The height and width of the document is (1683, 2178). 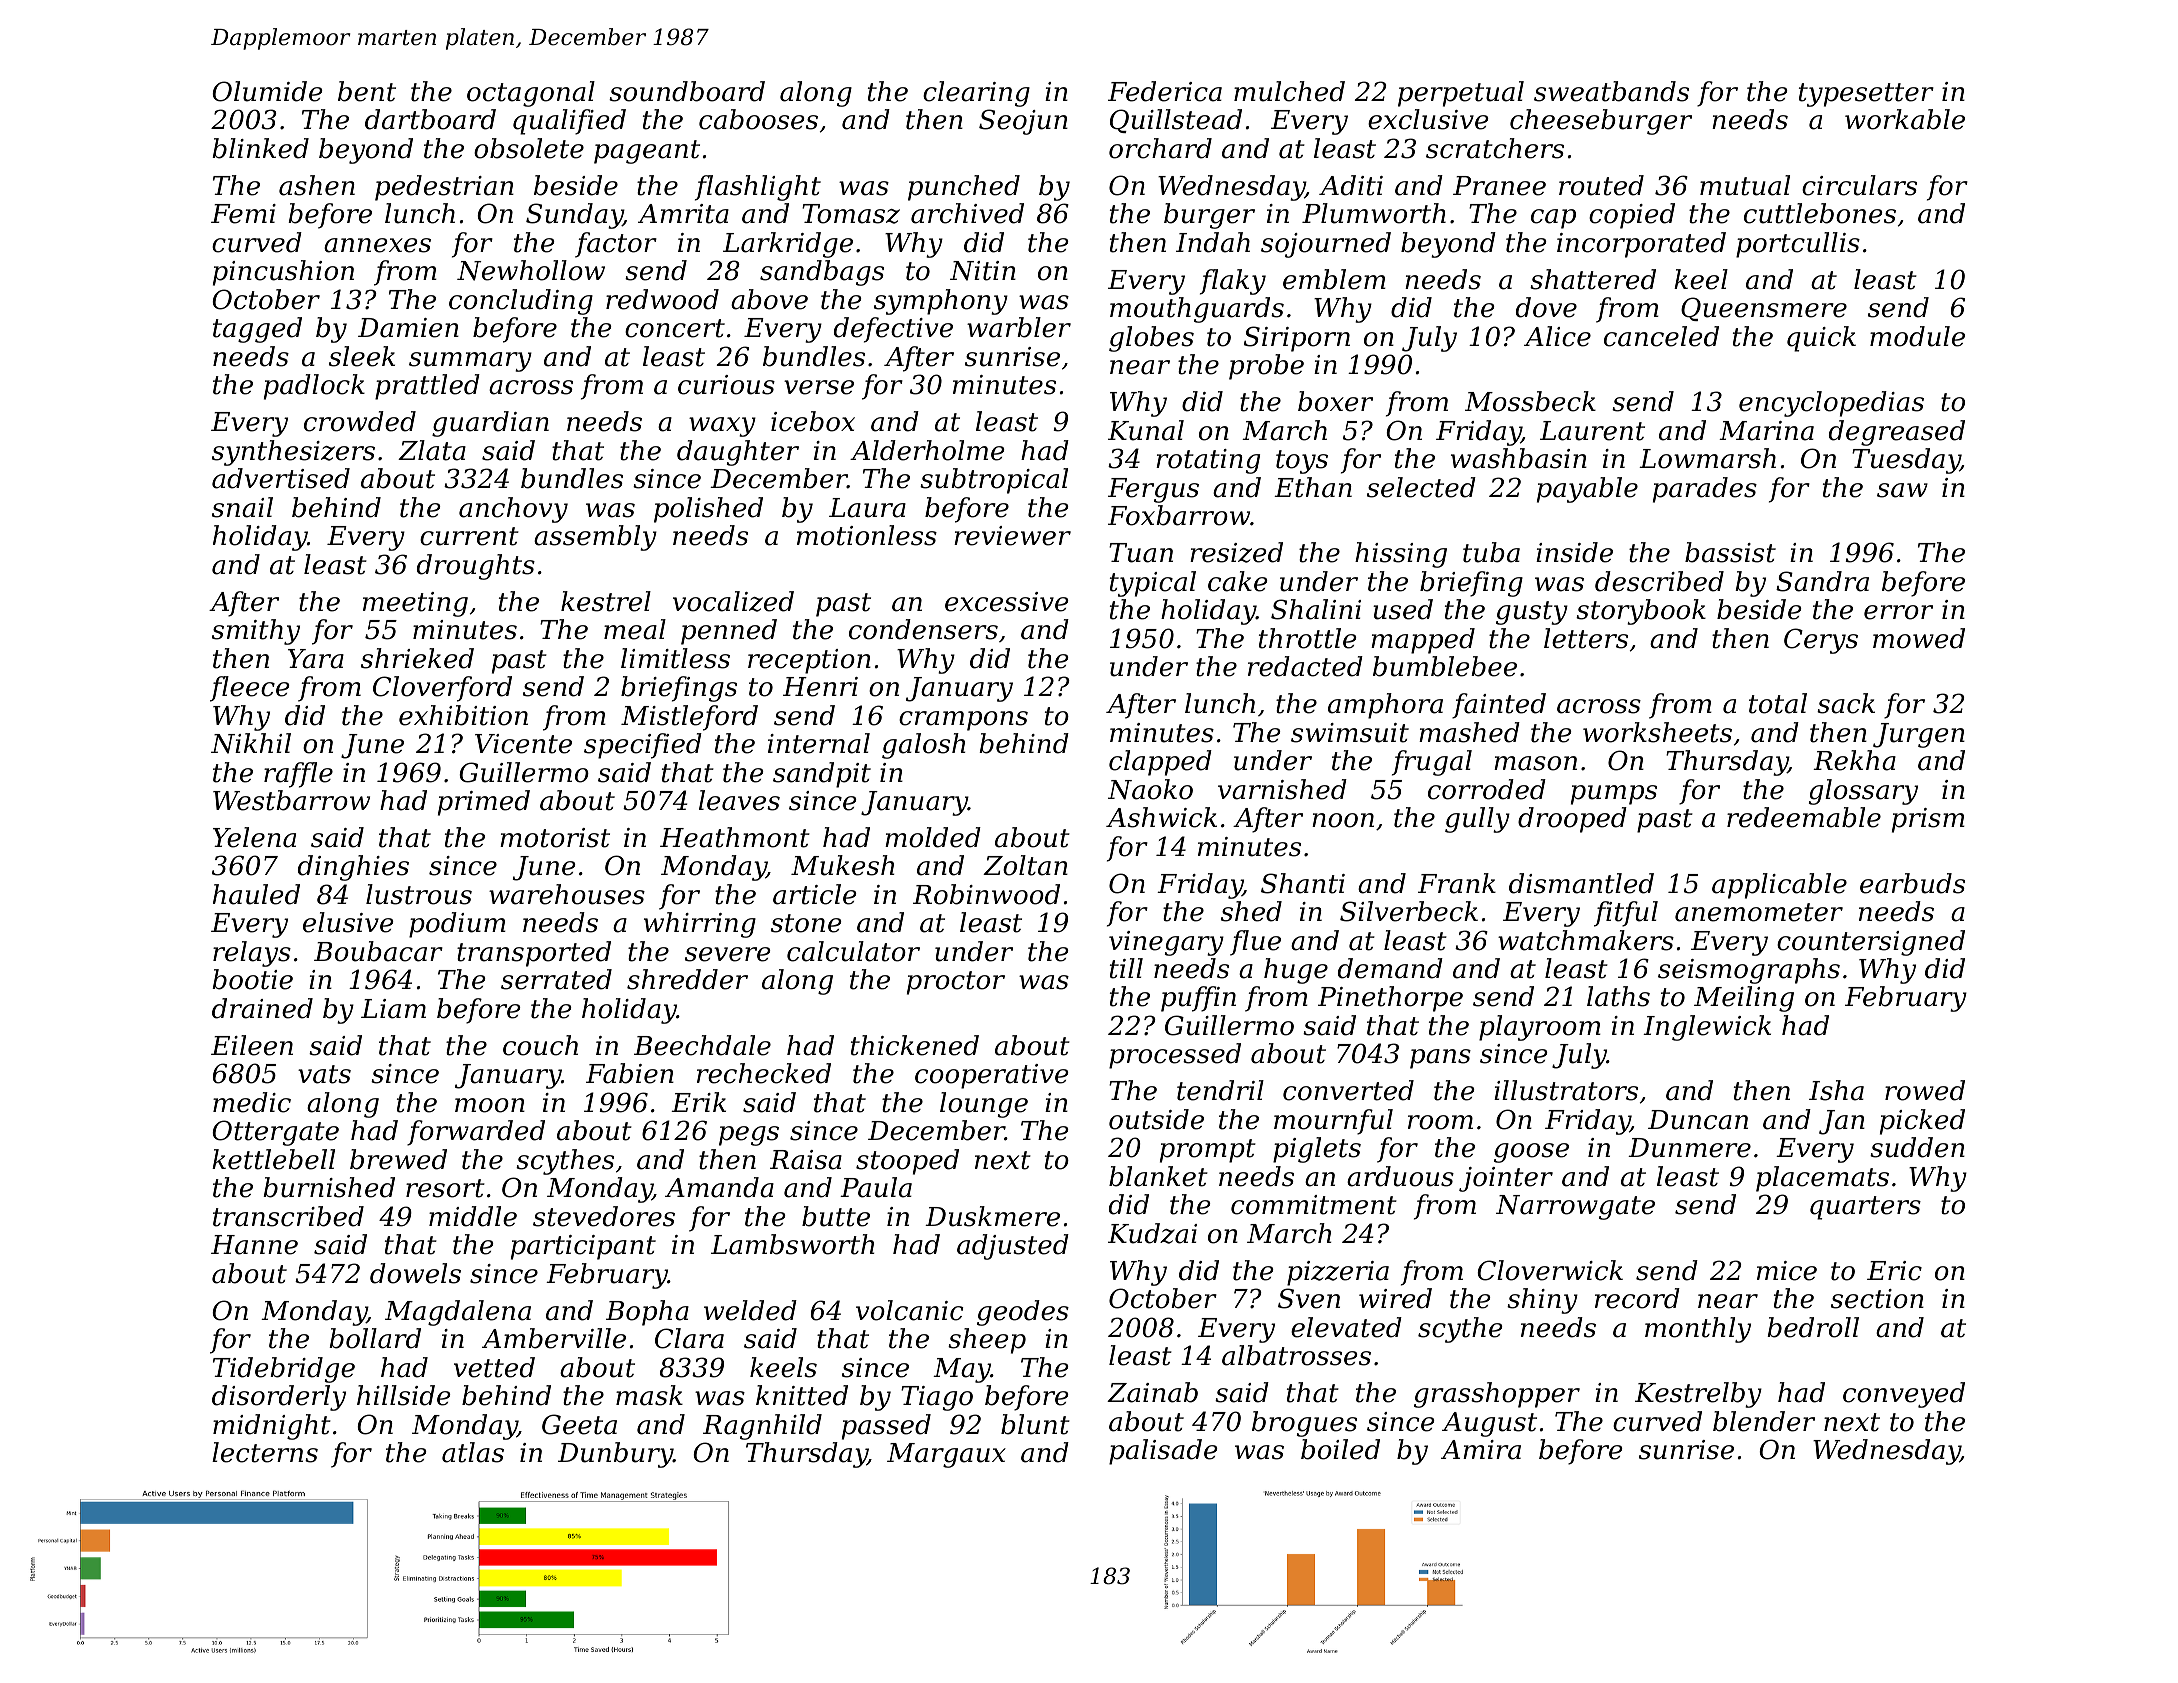 What do you see at coordinates (986, 894) in the document?
I see `Robinwood` at bounding box center [986, 894].
